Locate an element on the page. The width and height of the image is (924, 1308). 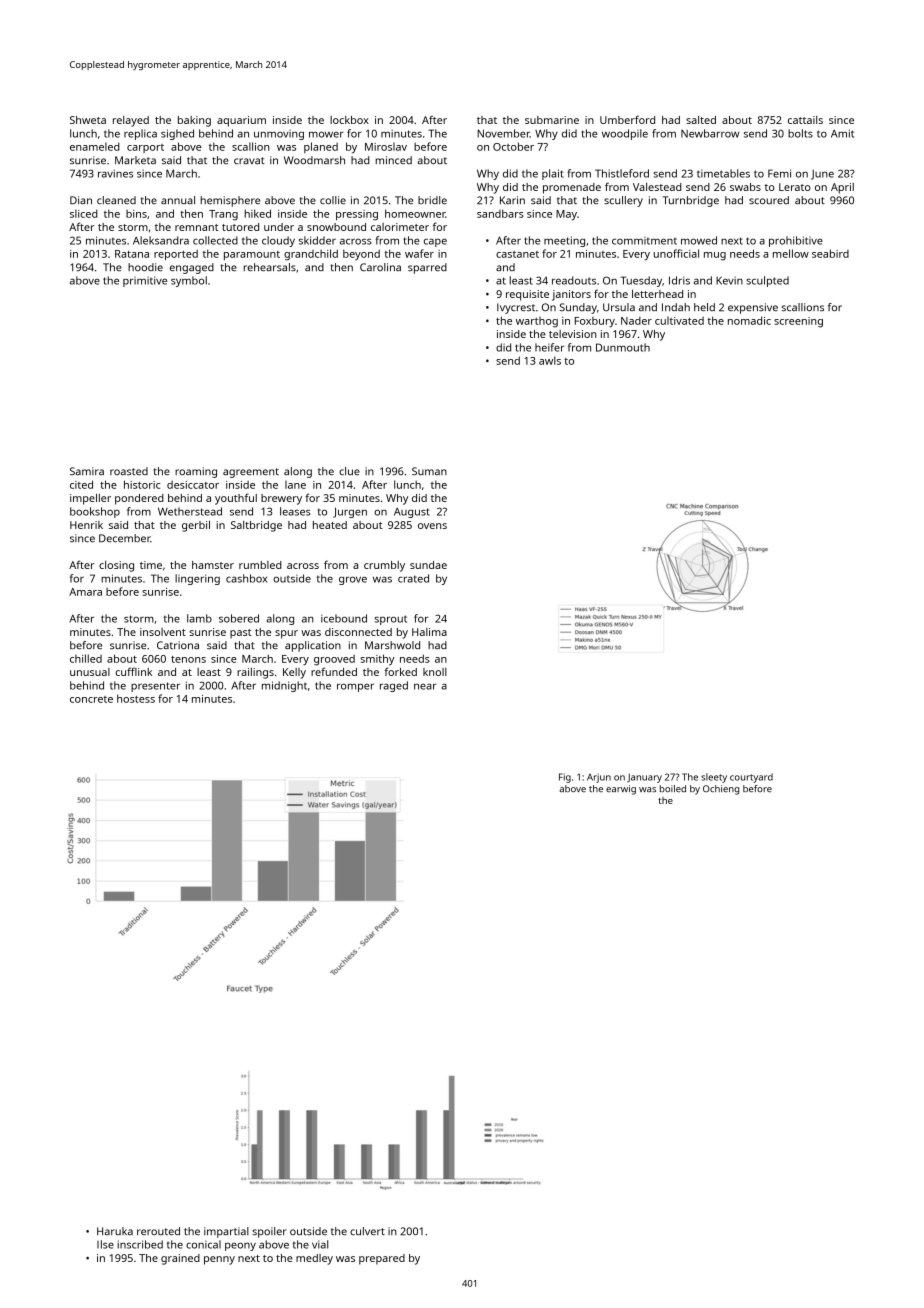
aquarium is located at coordinates (241, 121).
